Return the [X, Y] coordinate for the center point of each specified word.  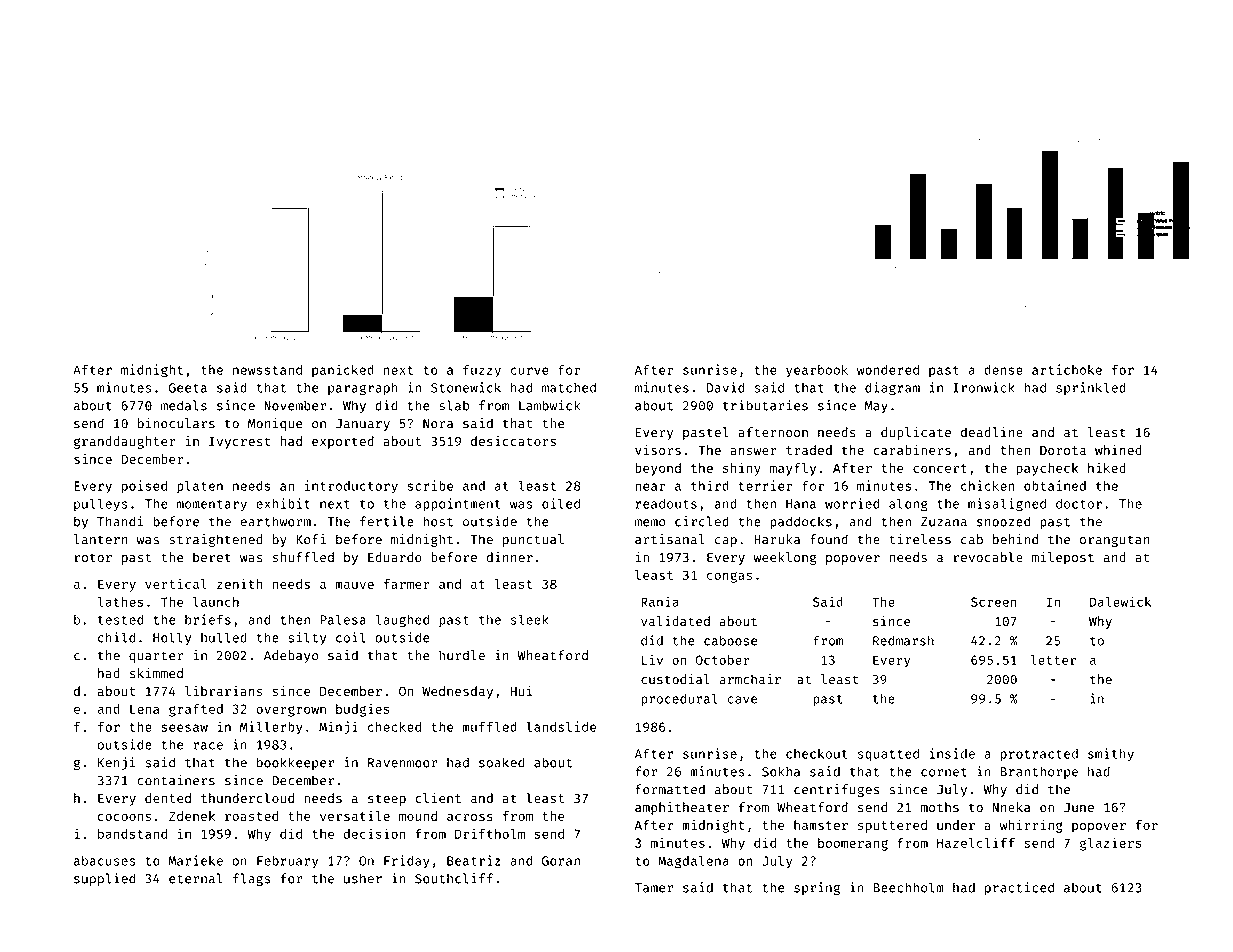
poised [144, 487]
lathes [120, 602]
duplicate [916, 433]
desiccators [513, 441]
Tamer [654, 888]
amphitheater [682, 808]
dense [1003, 370]
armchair [750, 679]
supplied [104, 879]
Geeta [188, 388]
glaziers [1110, 844]
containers [176, 780]
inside [952, 753]
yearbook [817, 371]
